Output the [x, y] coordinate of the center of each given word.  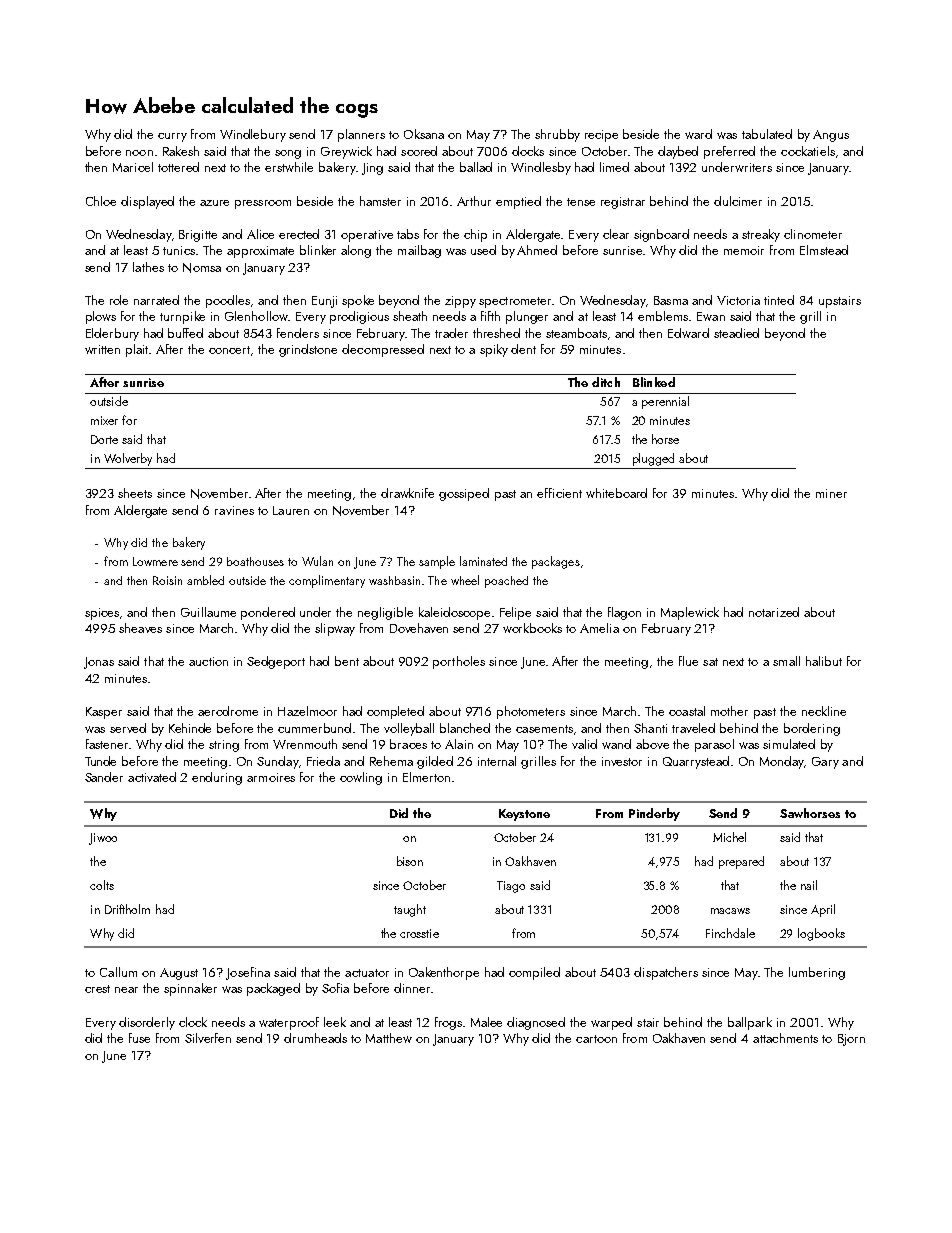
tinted [779, 300]
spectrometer [515, 302]
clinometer [813, 234]
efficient [559, 493]
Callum [118, 972]
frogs [448, 1023]
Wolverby [128, 459]
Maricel [133, 167]
